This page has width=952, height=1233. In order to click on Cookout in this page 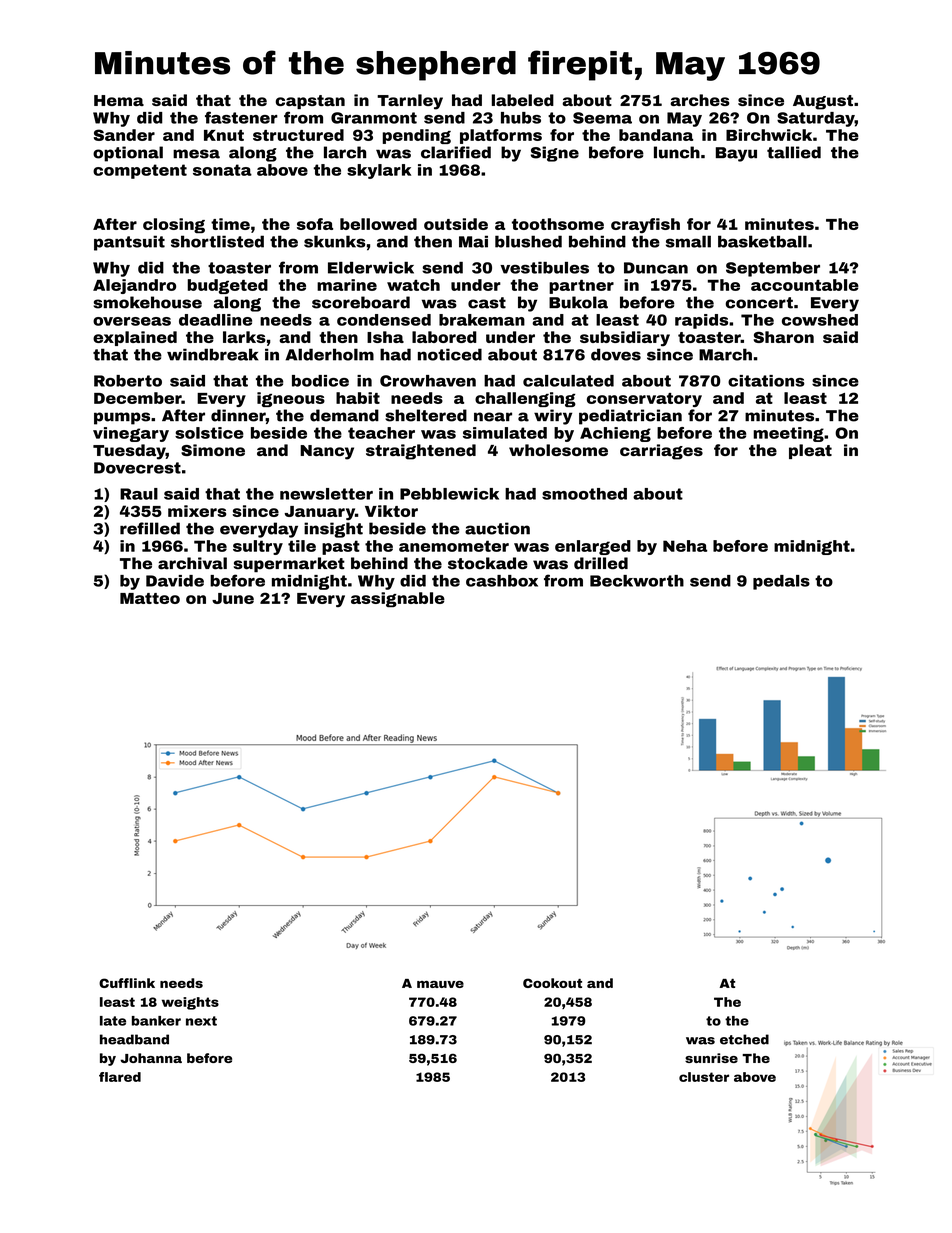, I will do `click(552, 983)`.
